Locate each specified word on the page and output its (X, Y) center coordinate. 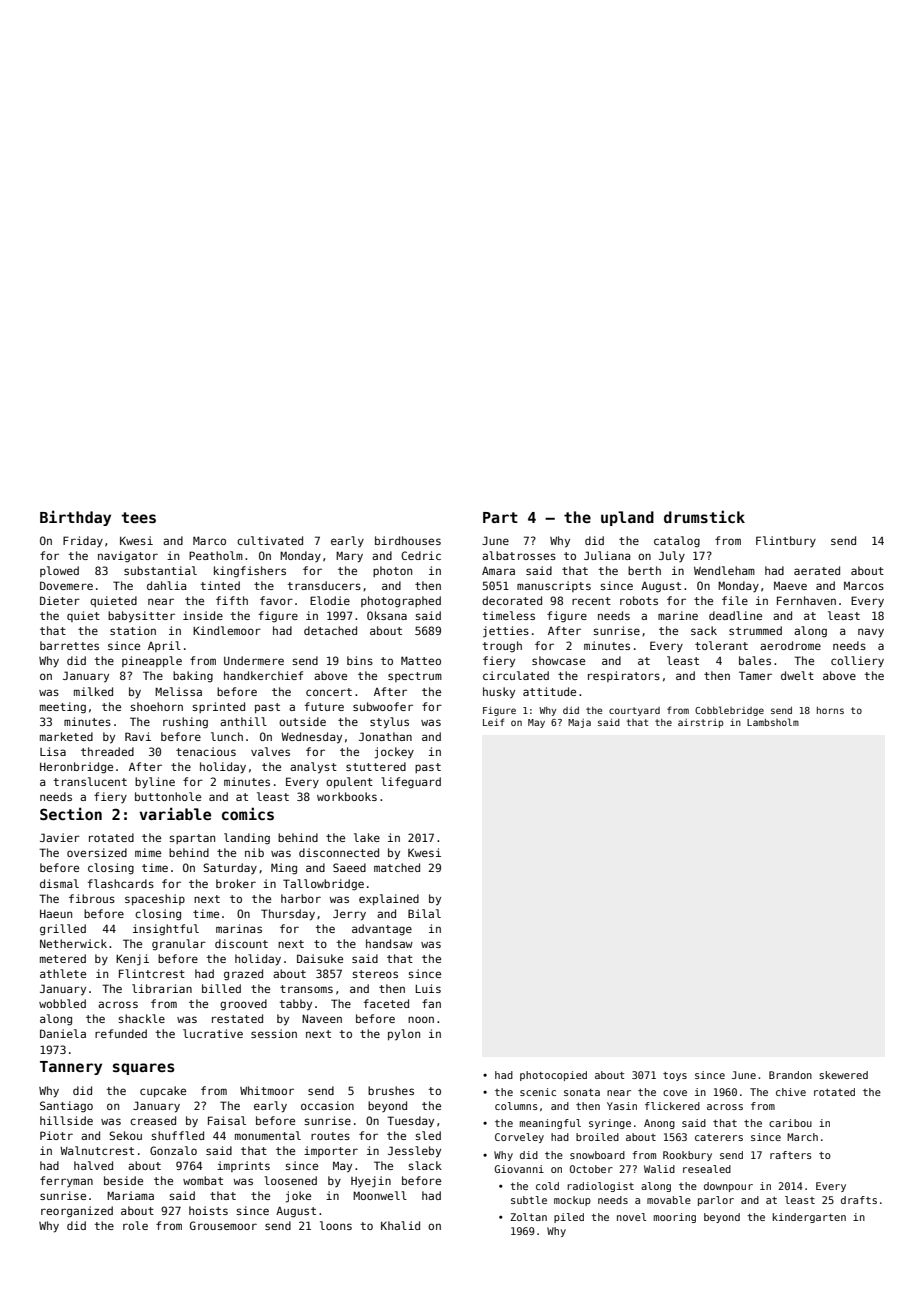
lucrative (213, 1033)
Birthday (75, 518)
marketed (66, 736)
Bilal (424, 913)
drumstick (704, 516)
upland (627, 518)
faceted (386, 1003)
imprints (243, 1166)
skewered (843, 1075)
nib (254, 852)
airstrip (701, 723)
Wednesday (311, 738)
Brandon (790, 1075)
